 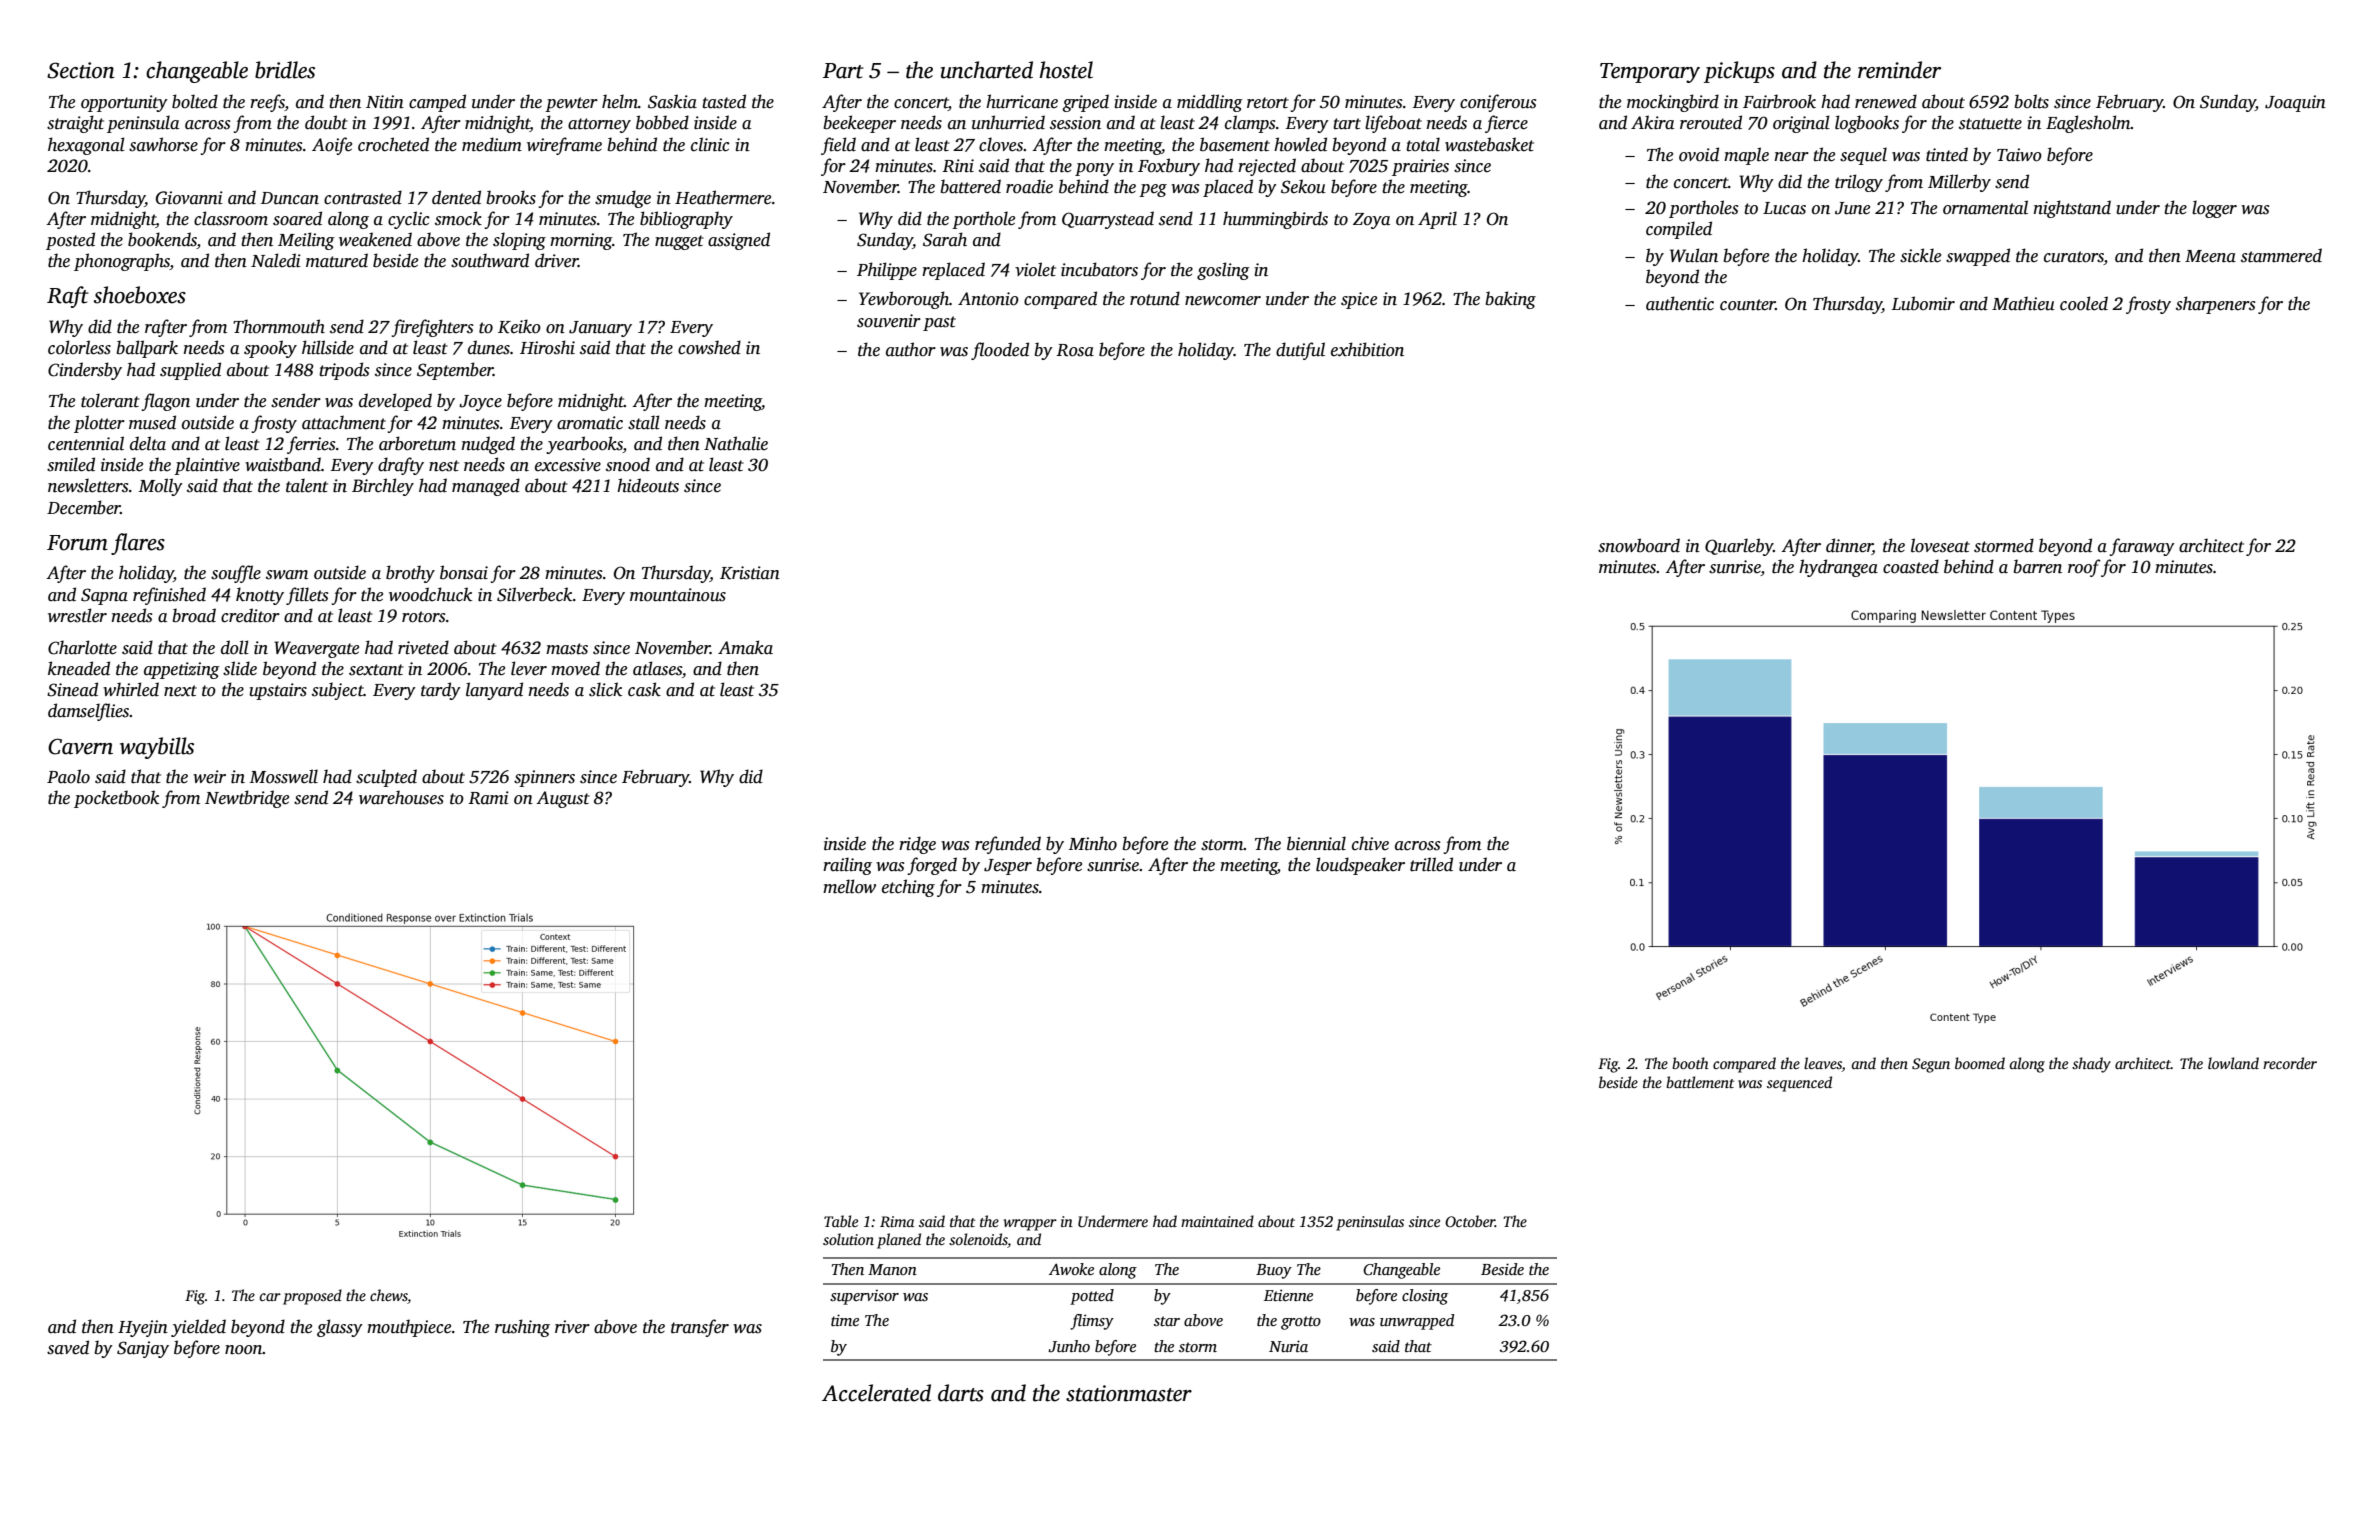 What do you see at coordinates (1650, 73) in the screenshot?
I see `Temporary` at bounding box center [1650, 73].
